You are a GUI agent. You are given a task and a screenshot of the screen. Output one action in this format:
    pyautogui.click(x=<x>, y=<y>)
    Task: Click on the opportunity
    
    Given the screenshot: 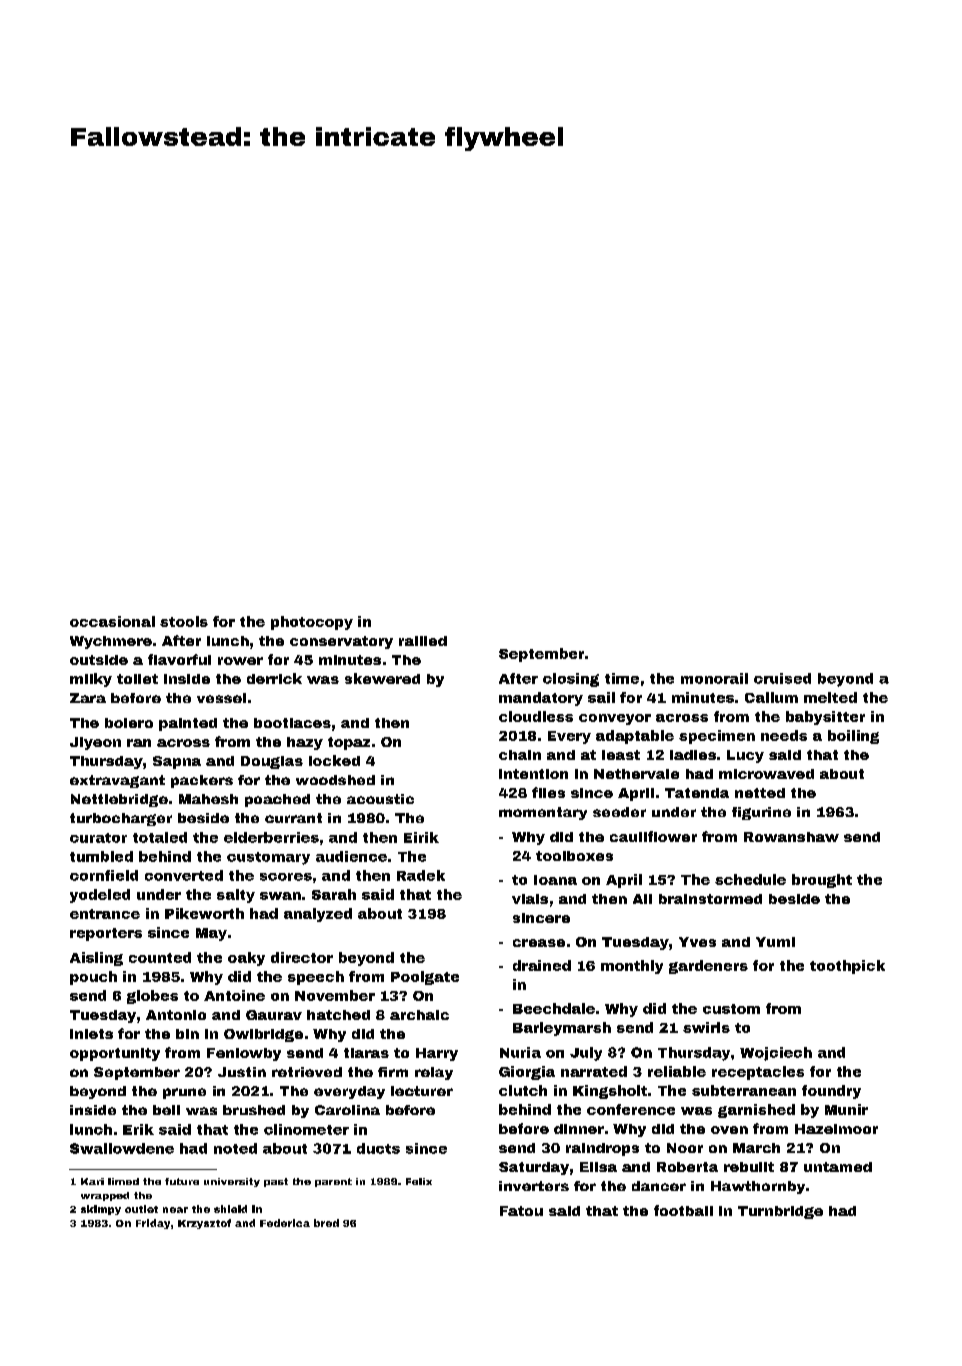 What is the action you would take?
    pyautogui.click(x=115, y=1054)
